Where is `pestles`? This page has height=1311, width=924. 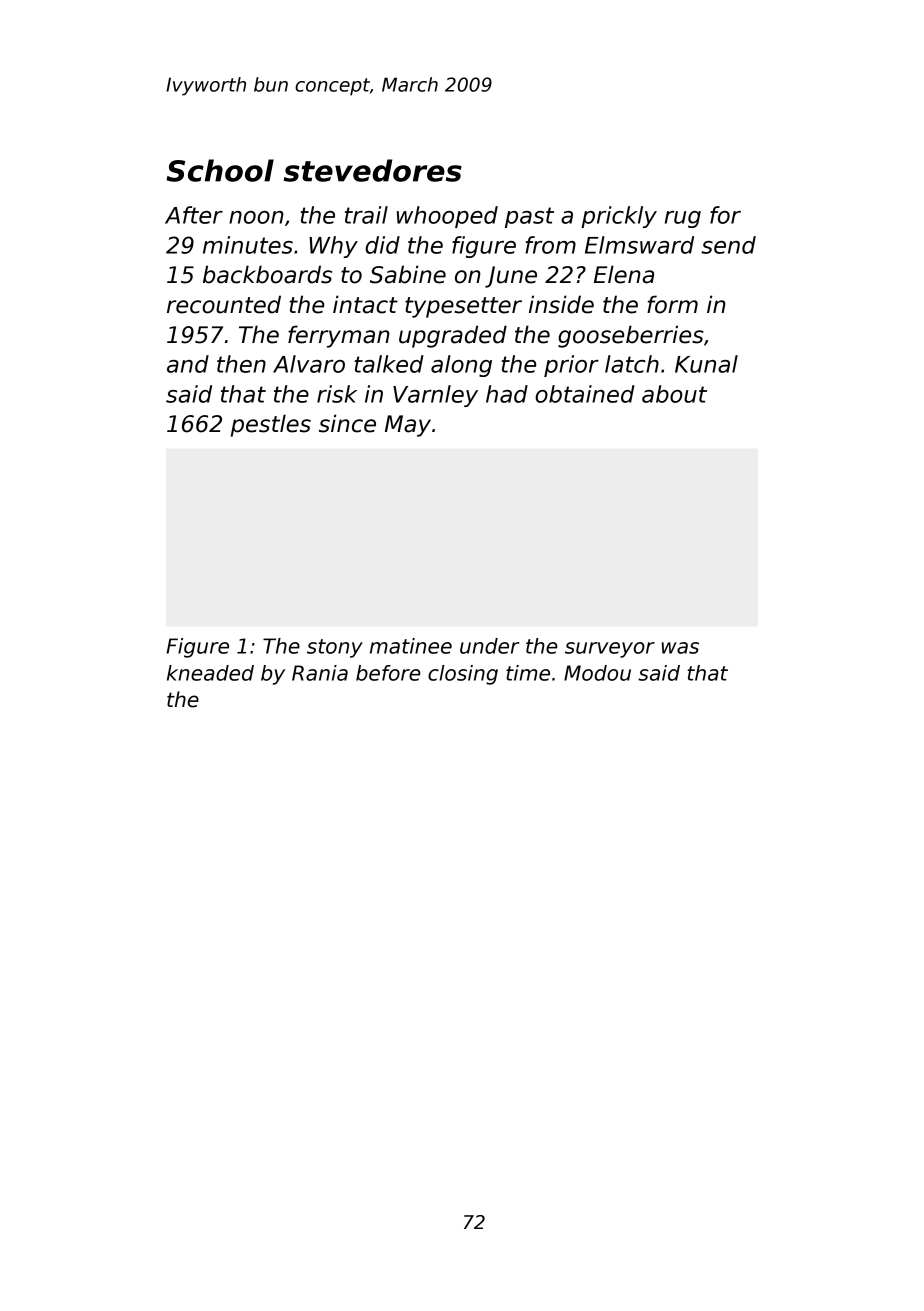
pestles is located at coordinates (271, 425).
